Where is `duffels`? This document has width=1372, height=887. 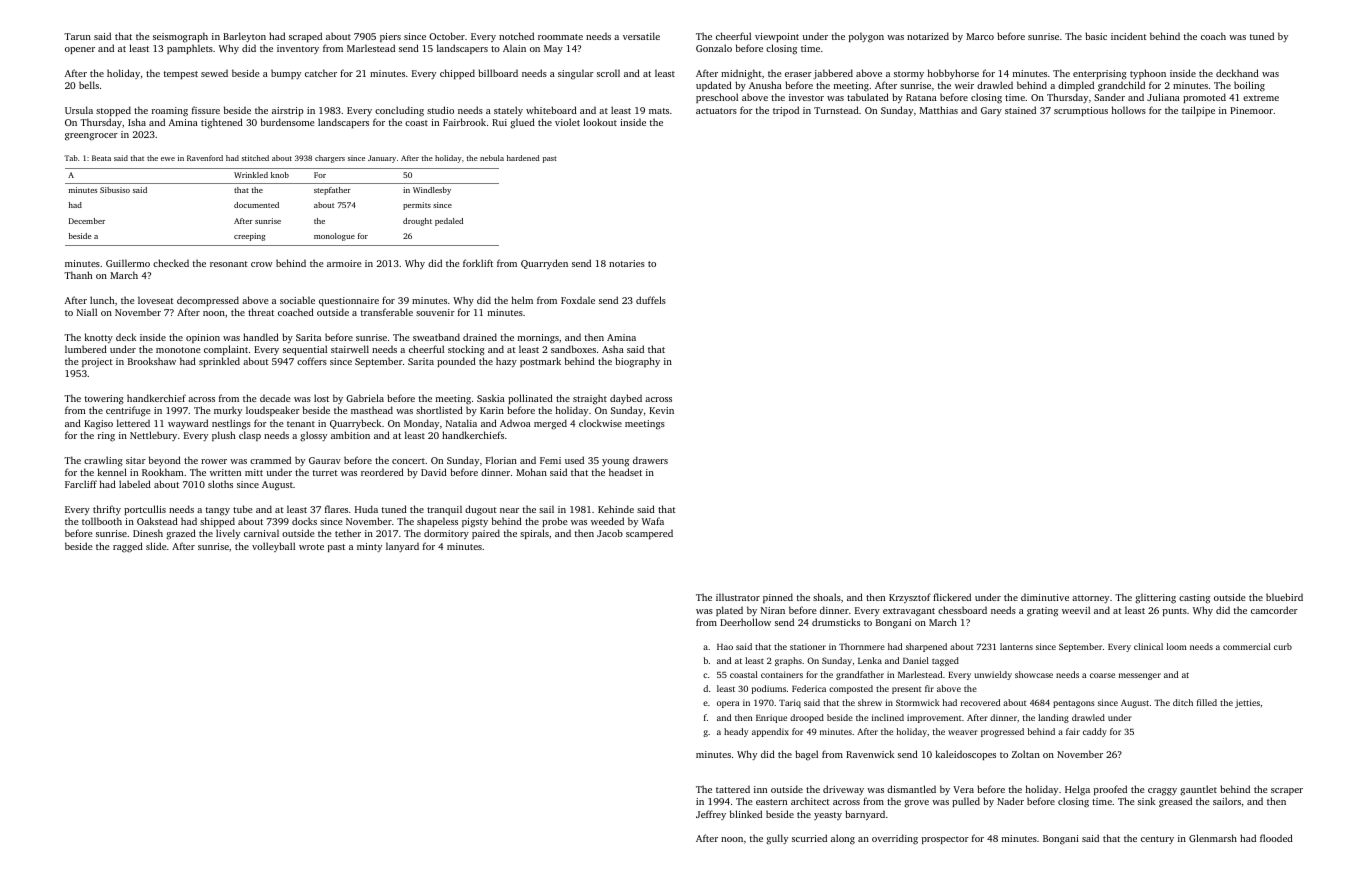
duffels is located at coordinates (651, 300).
